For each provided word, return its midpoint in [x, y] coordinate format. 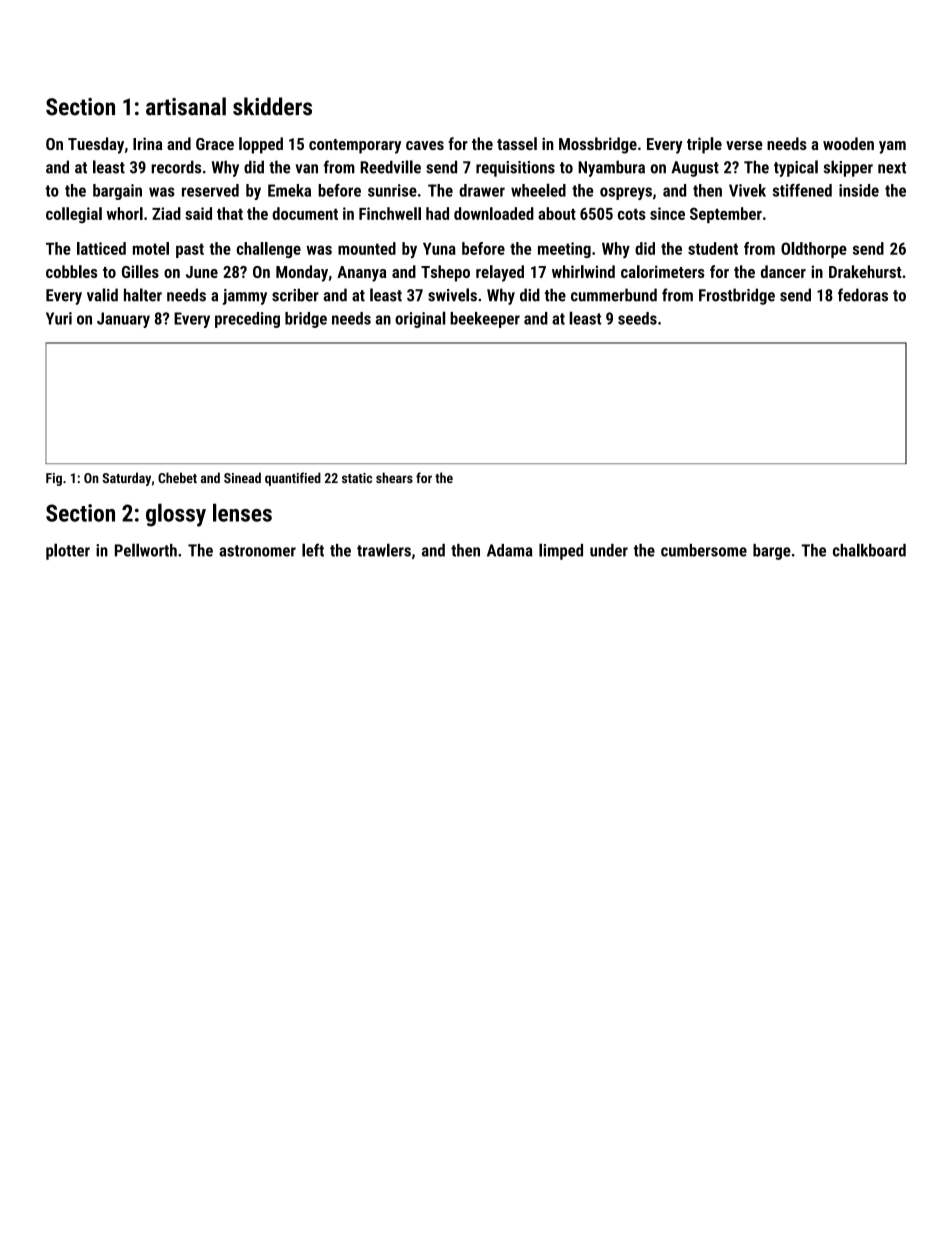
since [667, 213]
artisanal [186, 106]
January [123, 320]
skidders [272, 106]
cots [632, 214]
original [420, 319]
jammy [245, 297]
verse [744, 145]
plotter [68, 551]
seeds [637, 318]
